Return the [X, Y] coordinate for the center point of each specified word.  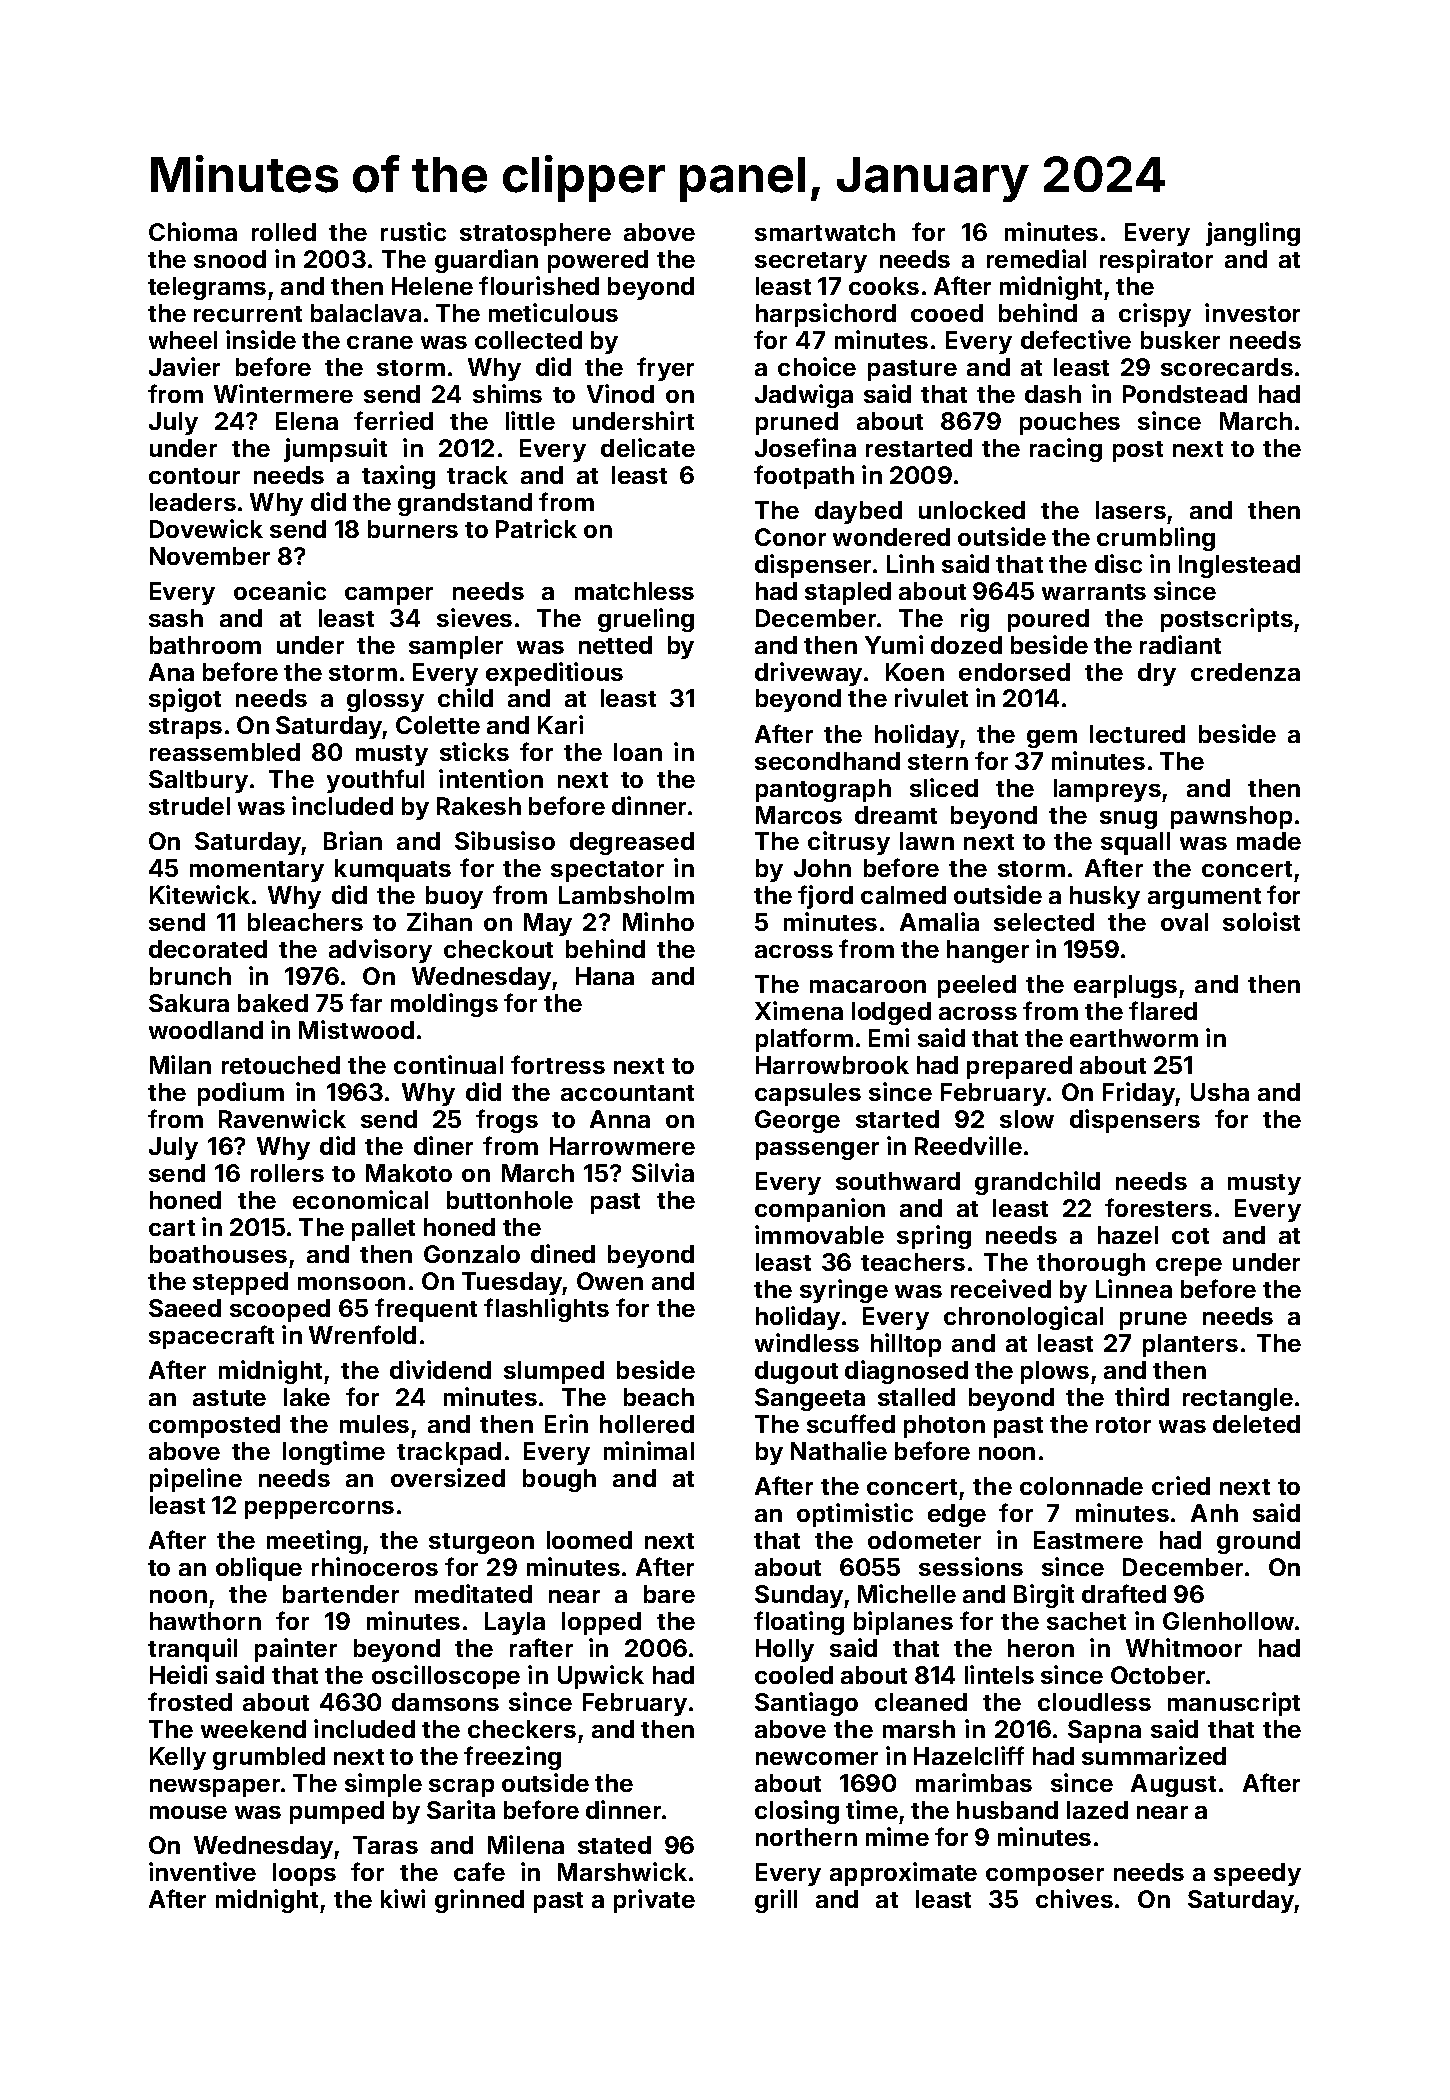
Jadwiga [804, 396]
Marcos [799, 815]
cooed [947, 313]
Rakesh [479, 806]
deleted [1256, 1424]
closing [797, 1812]
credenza [1245, 672]
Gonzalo [472, 1254]
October [1158, 1675]
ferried [393, 420]
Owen [610, 1281]
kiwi [403, 1898]
